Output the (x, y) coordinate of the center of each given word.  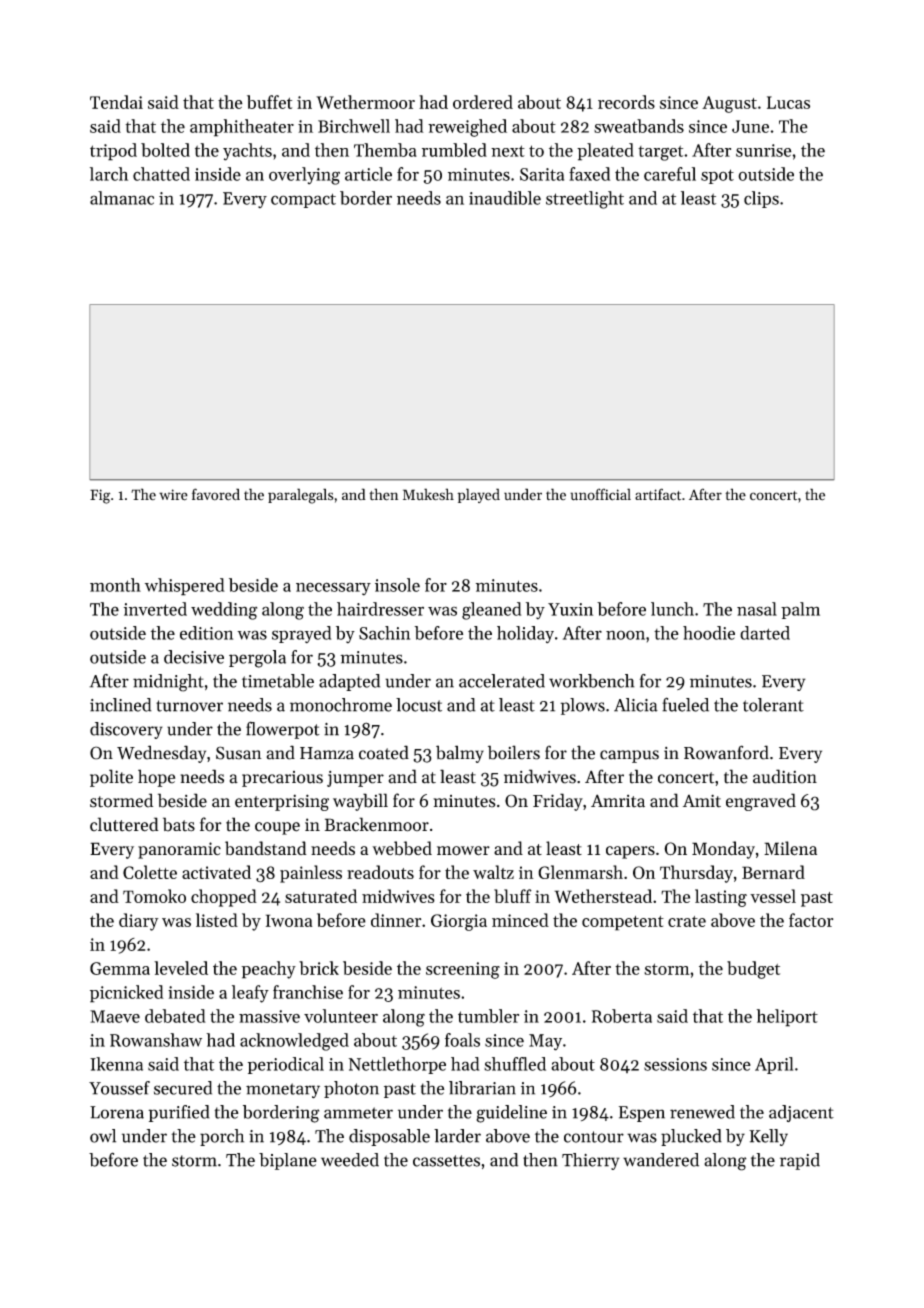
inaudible (505, 198)
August (729, 104)
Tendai (116, 102)
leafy (250, 994)
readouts (380, 872)
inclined (121, 705)
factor (811, 920)
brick (319, 968)
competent (623, 923)
